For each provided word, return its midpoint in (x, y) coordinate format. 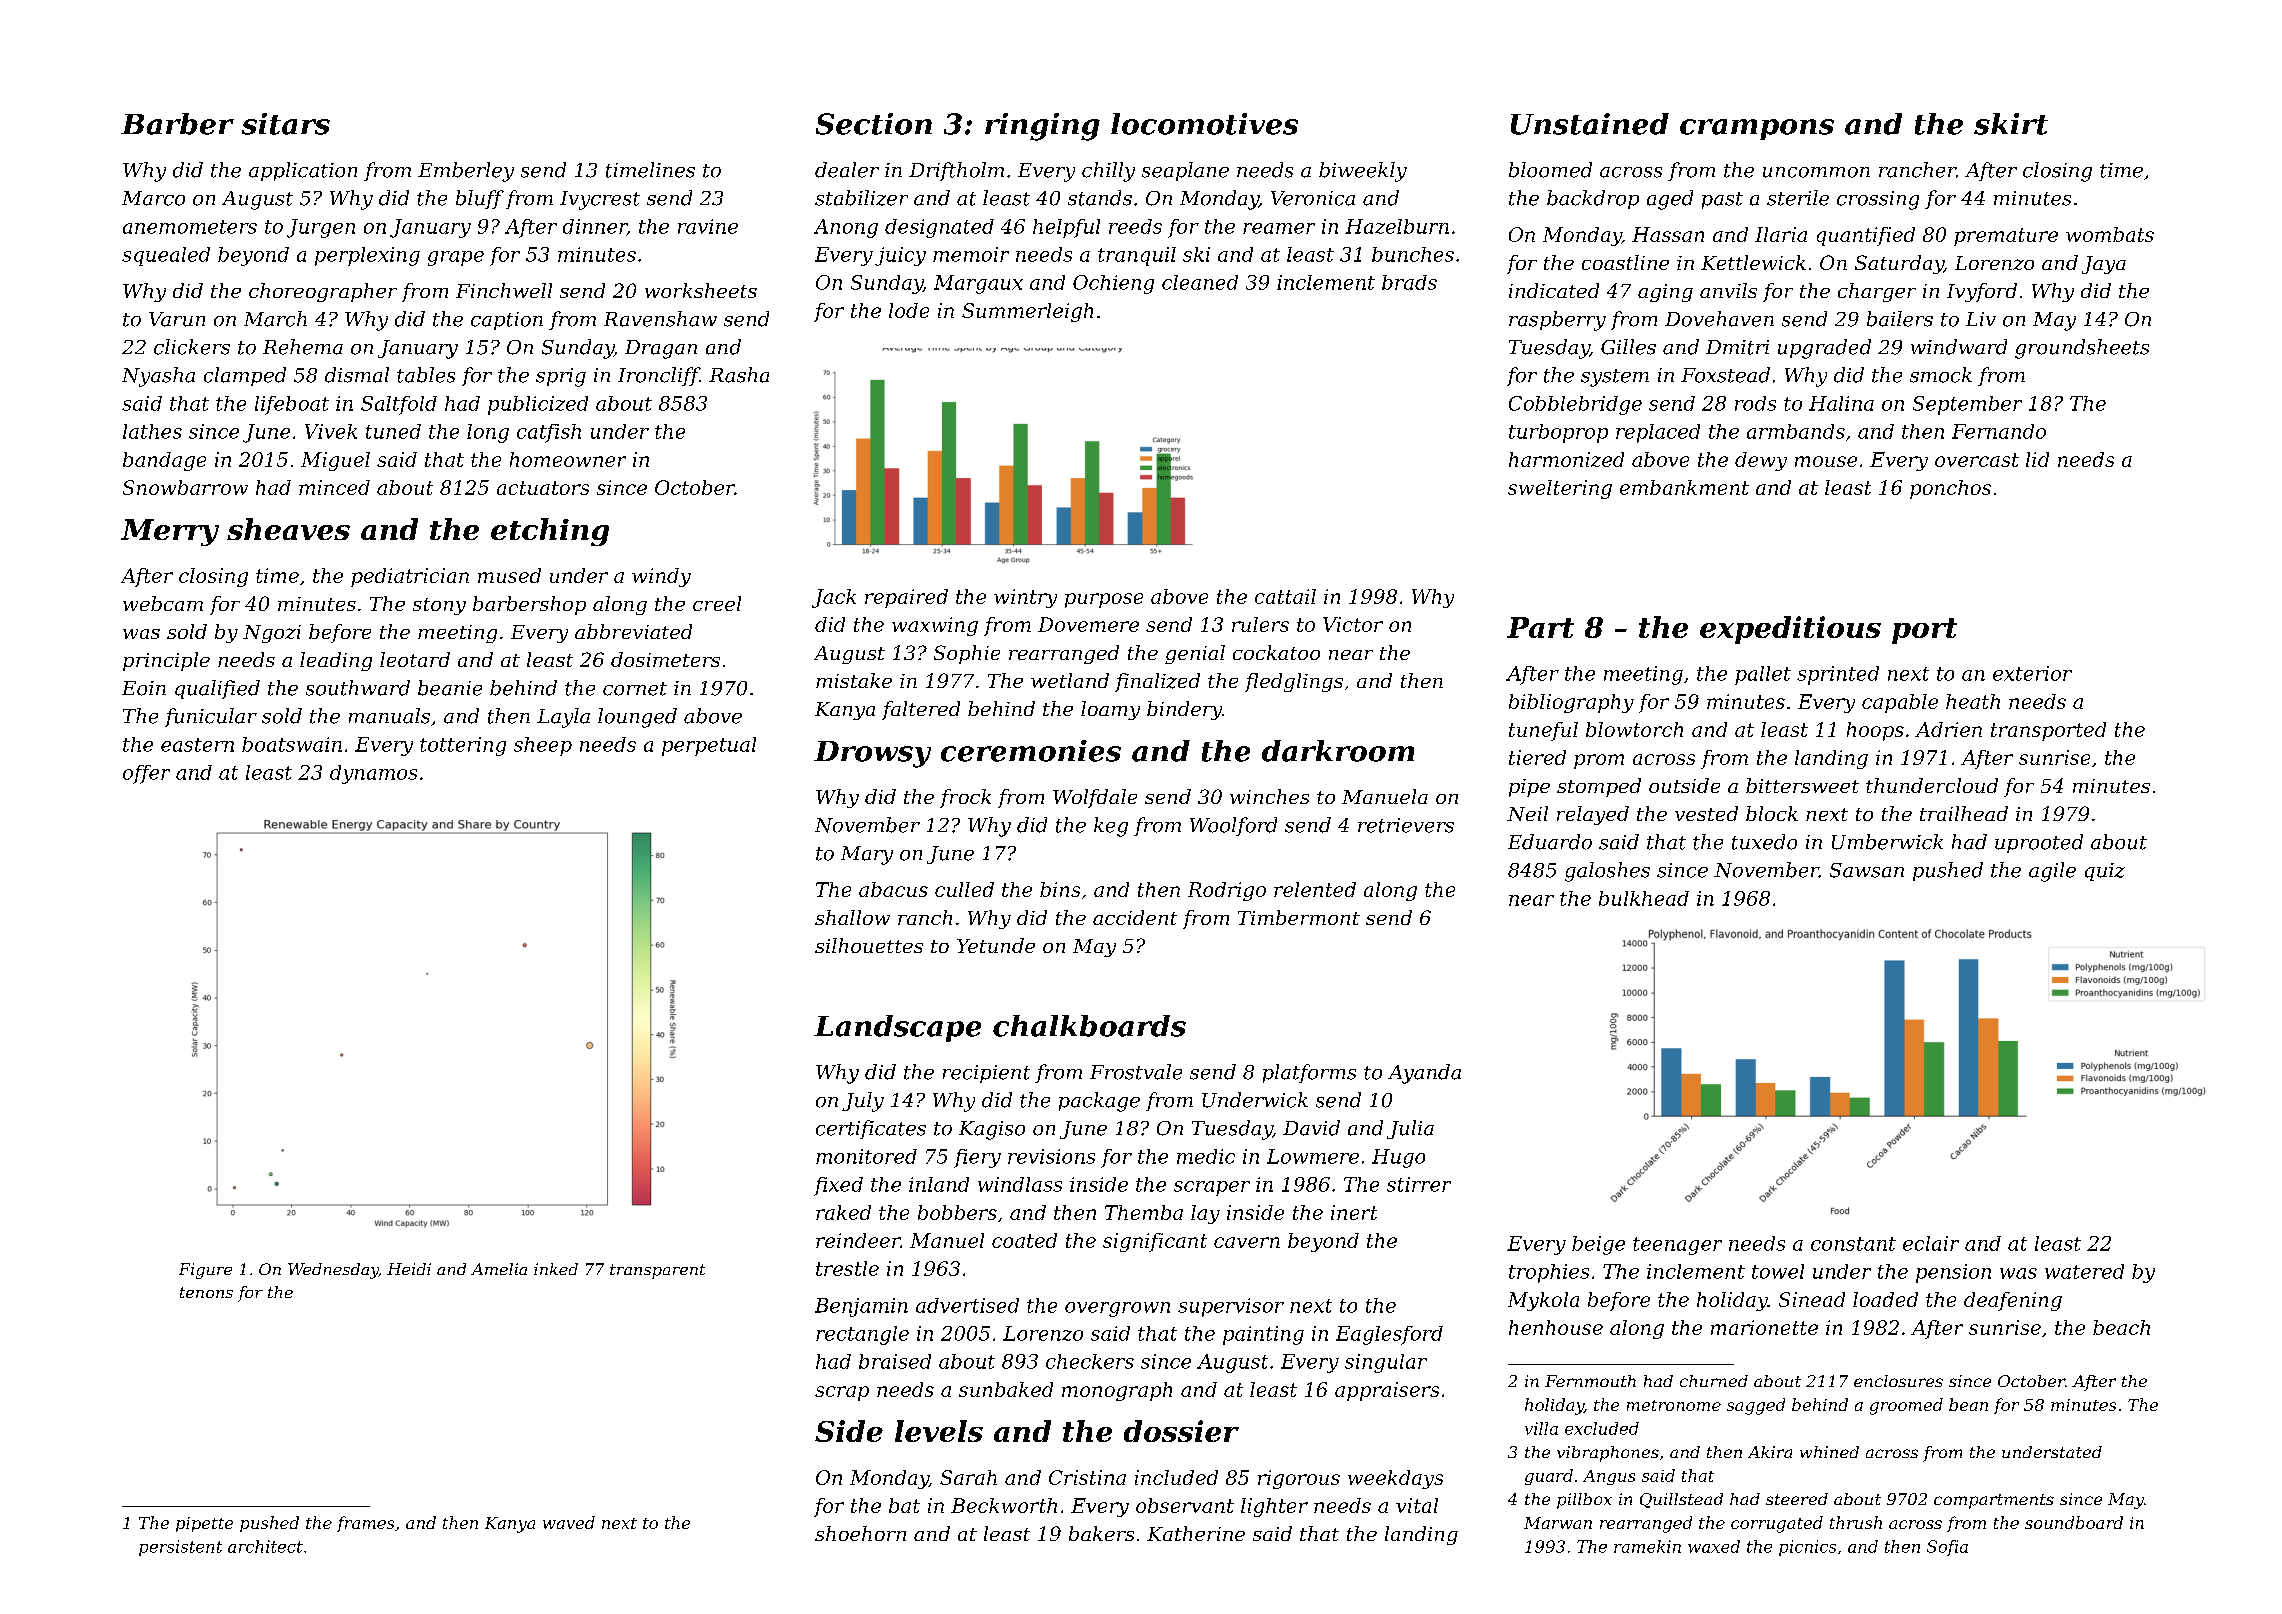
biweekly (1363, 172)
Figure (205, 1271)
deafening (2013, 1301)
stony (439, 606)
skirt (2011, 124)
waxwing (935, 626)
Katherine (1196, 1533)
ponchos (1950, 489)
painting (1263, 1335)
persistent (180, 1548)
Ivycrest (600, 200)
